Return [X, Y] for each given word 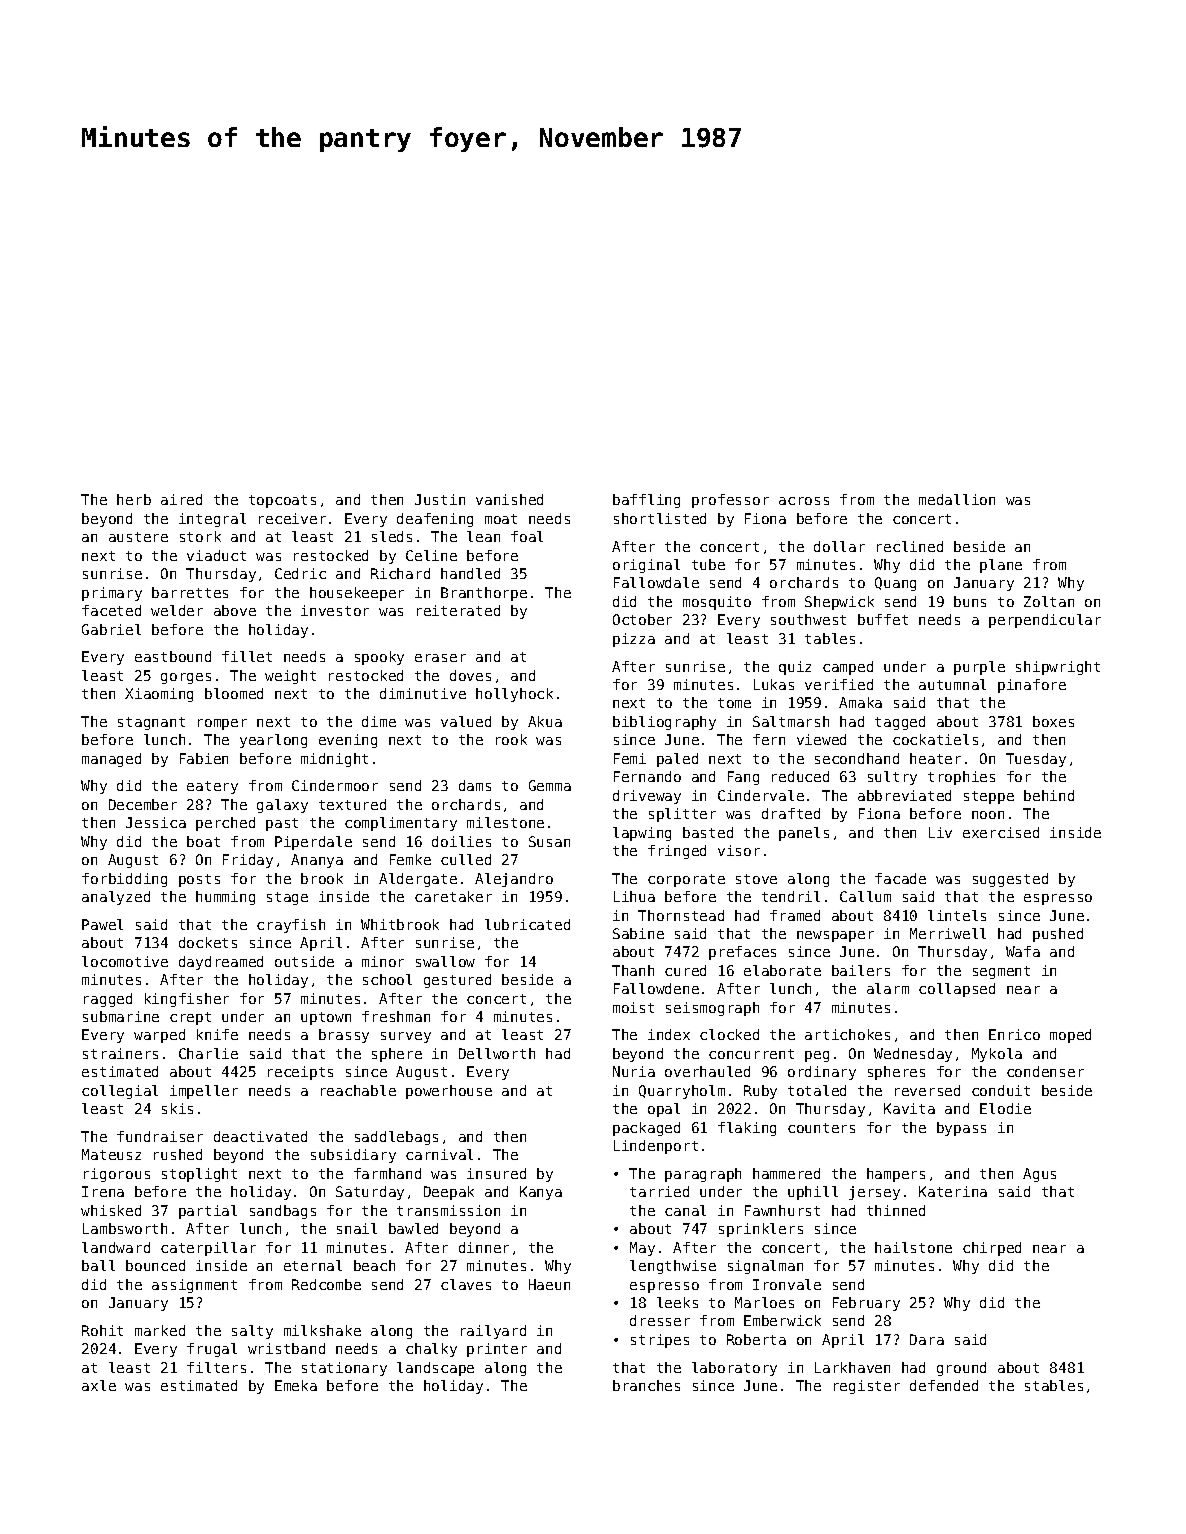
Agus [1039, 1175]
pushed [1058, 935]
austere [138, 537]
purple [979, 668]
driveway [647, 797]
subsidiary [353, 1156]
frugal [212, 1350]
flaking [747, 1129]
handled [470, 573]
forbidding [124, 880]
